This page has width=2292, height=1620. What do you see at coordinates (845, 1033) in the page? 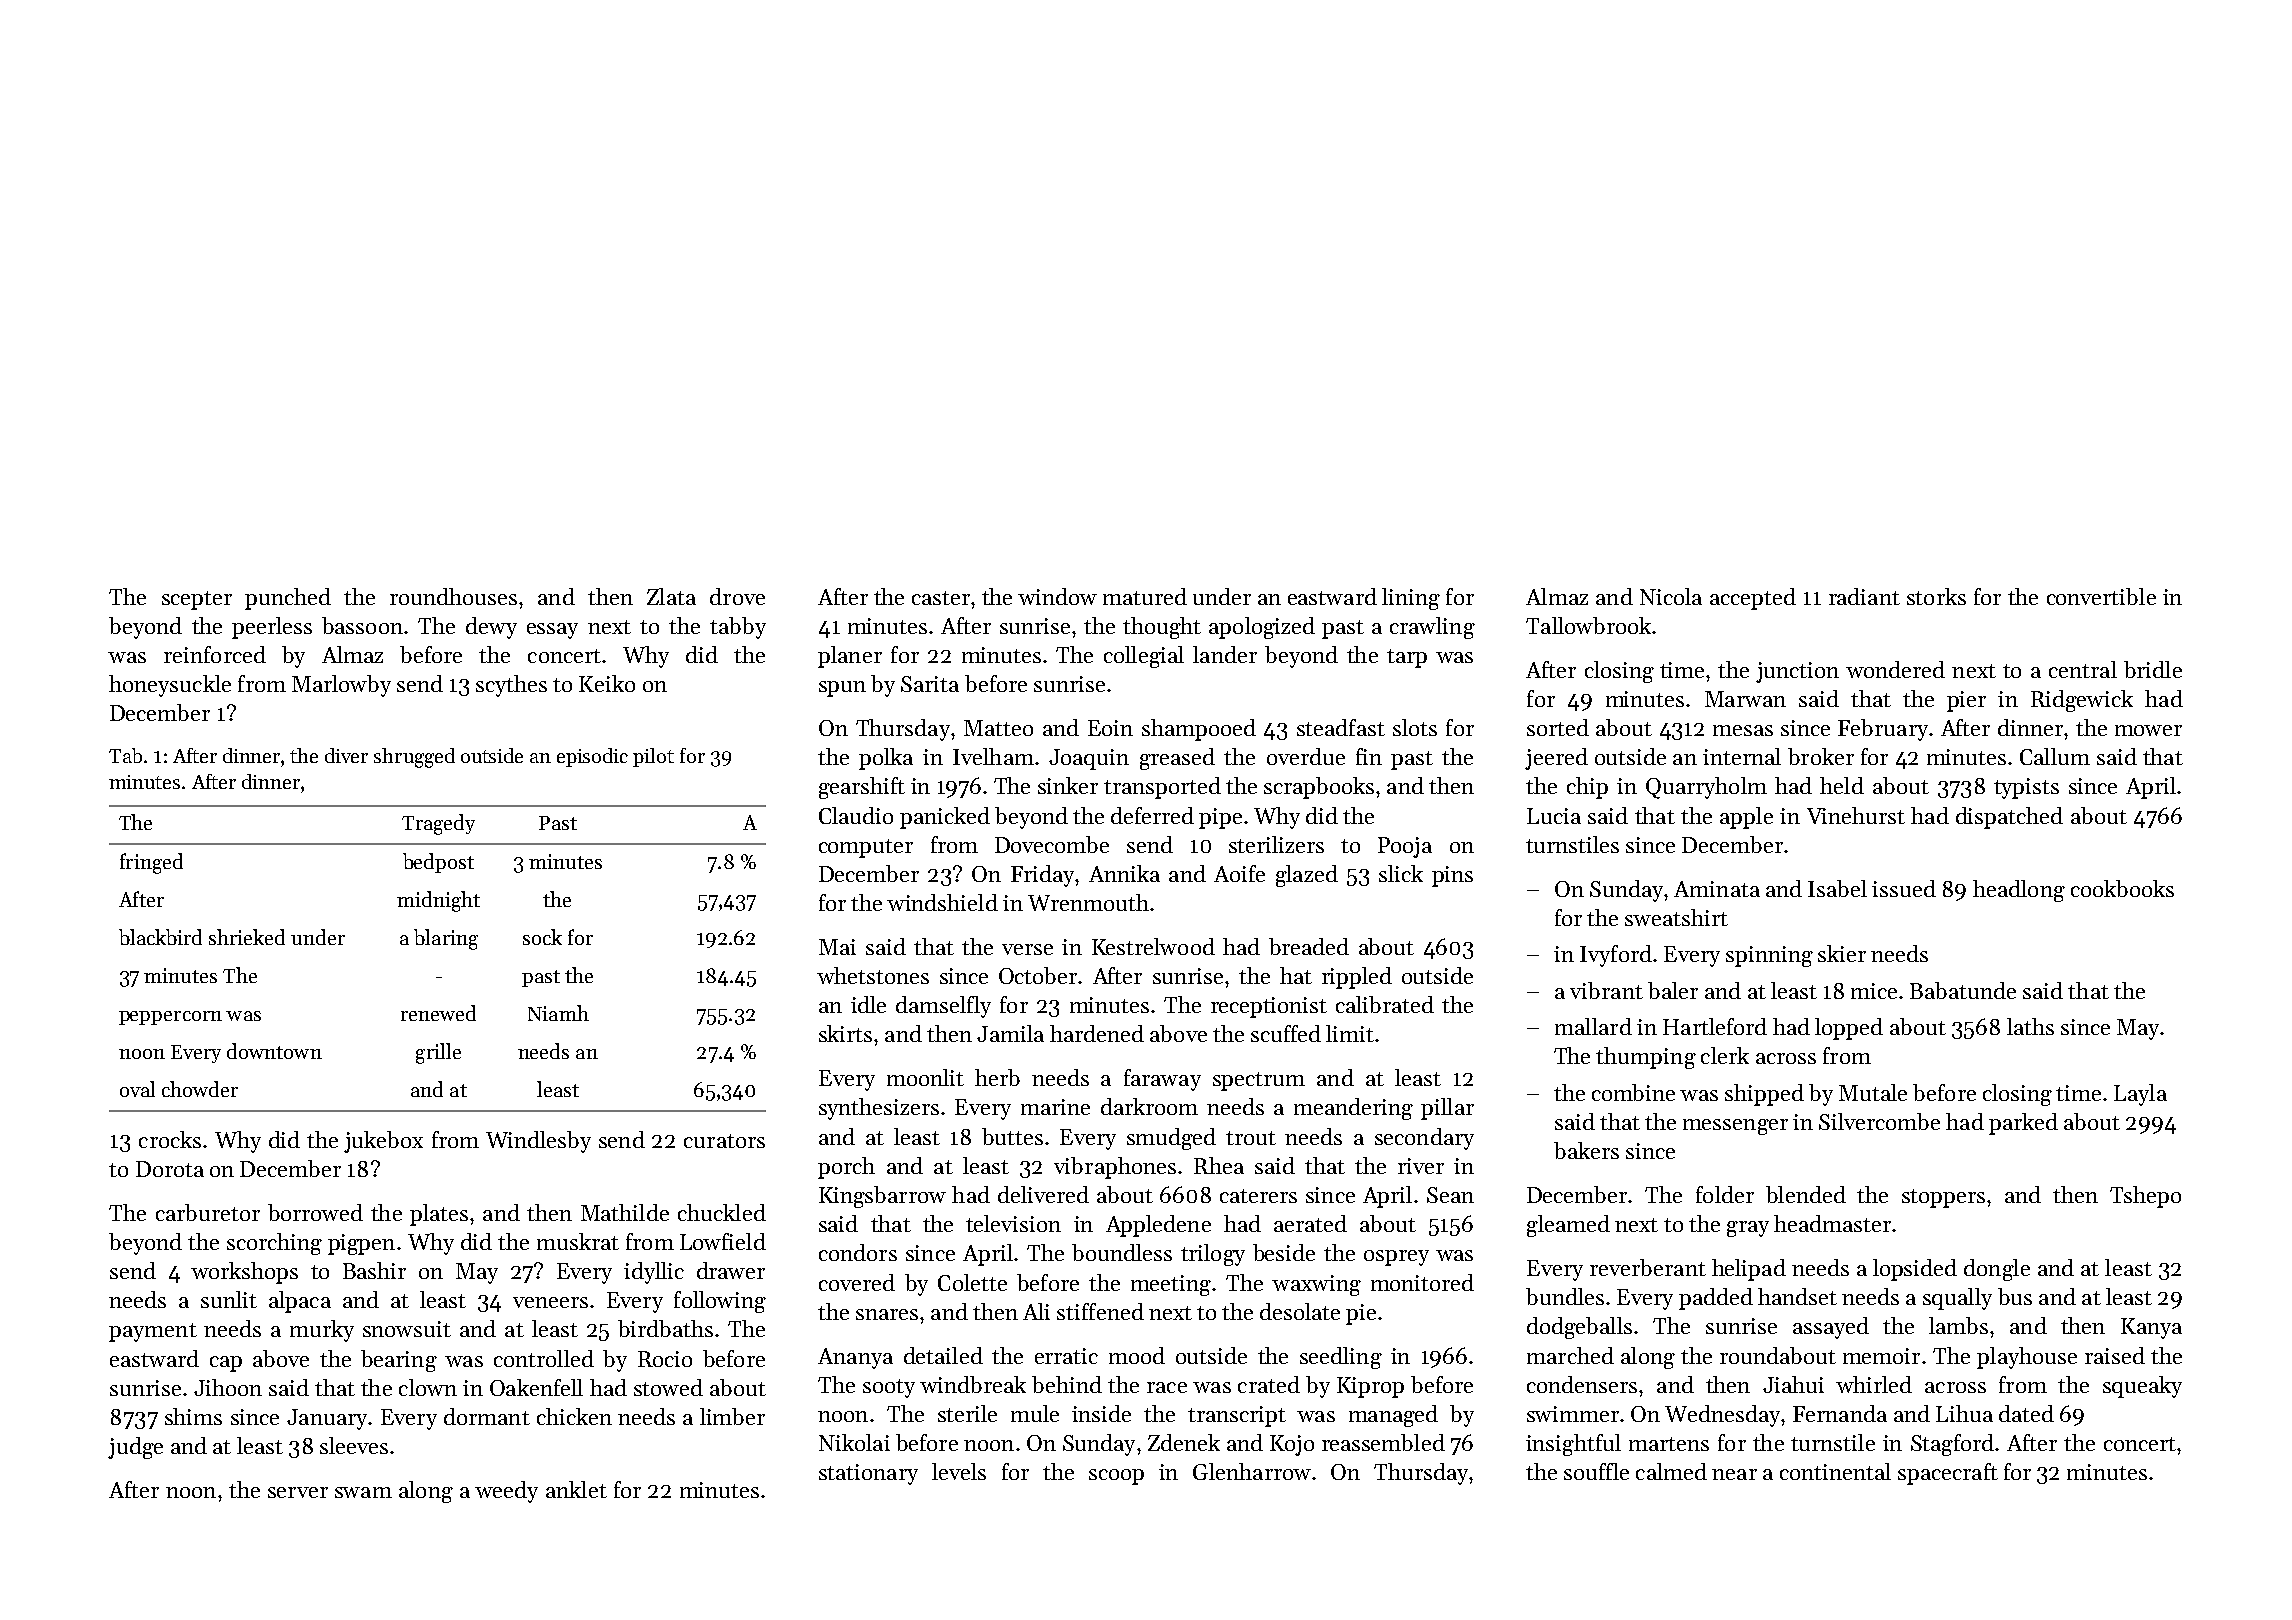
I see `skirts` at bounding box center [845, 1033].
